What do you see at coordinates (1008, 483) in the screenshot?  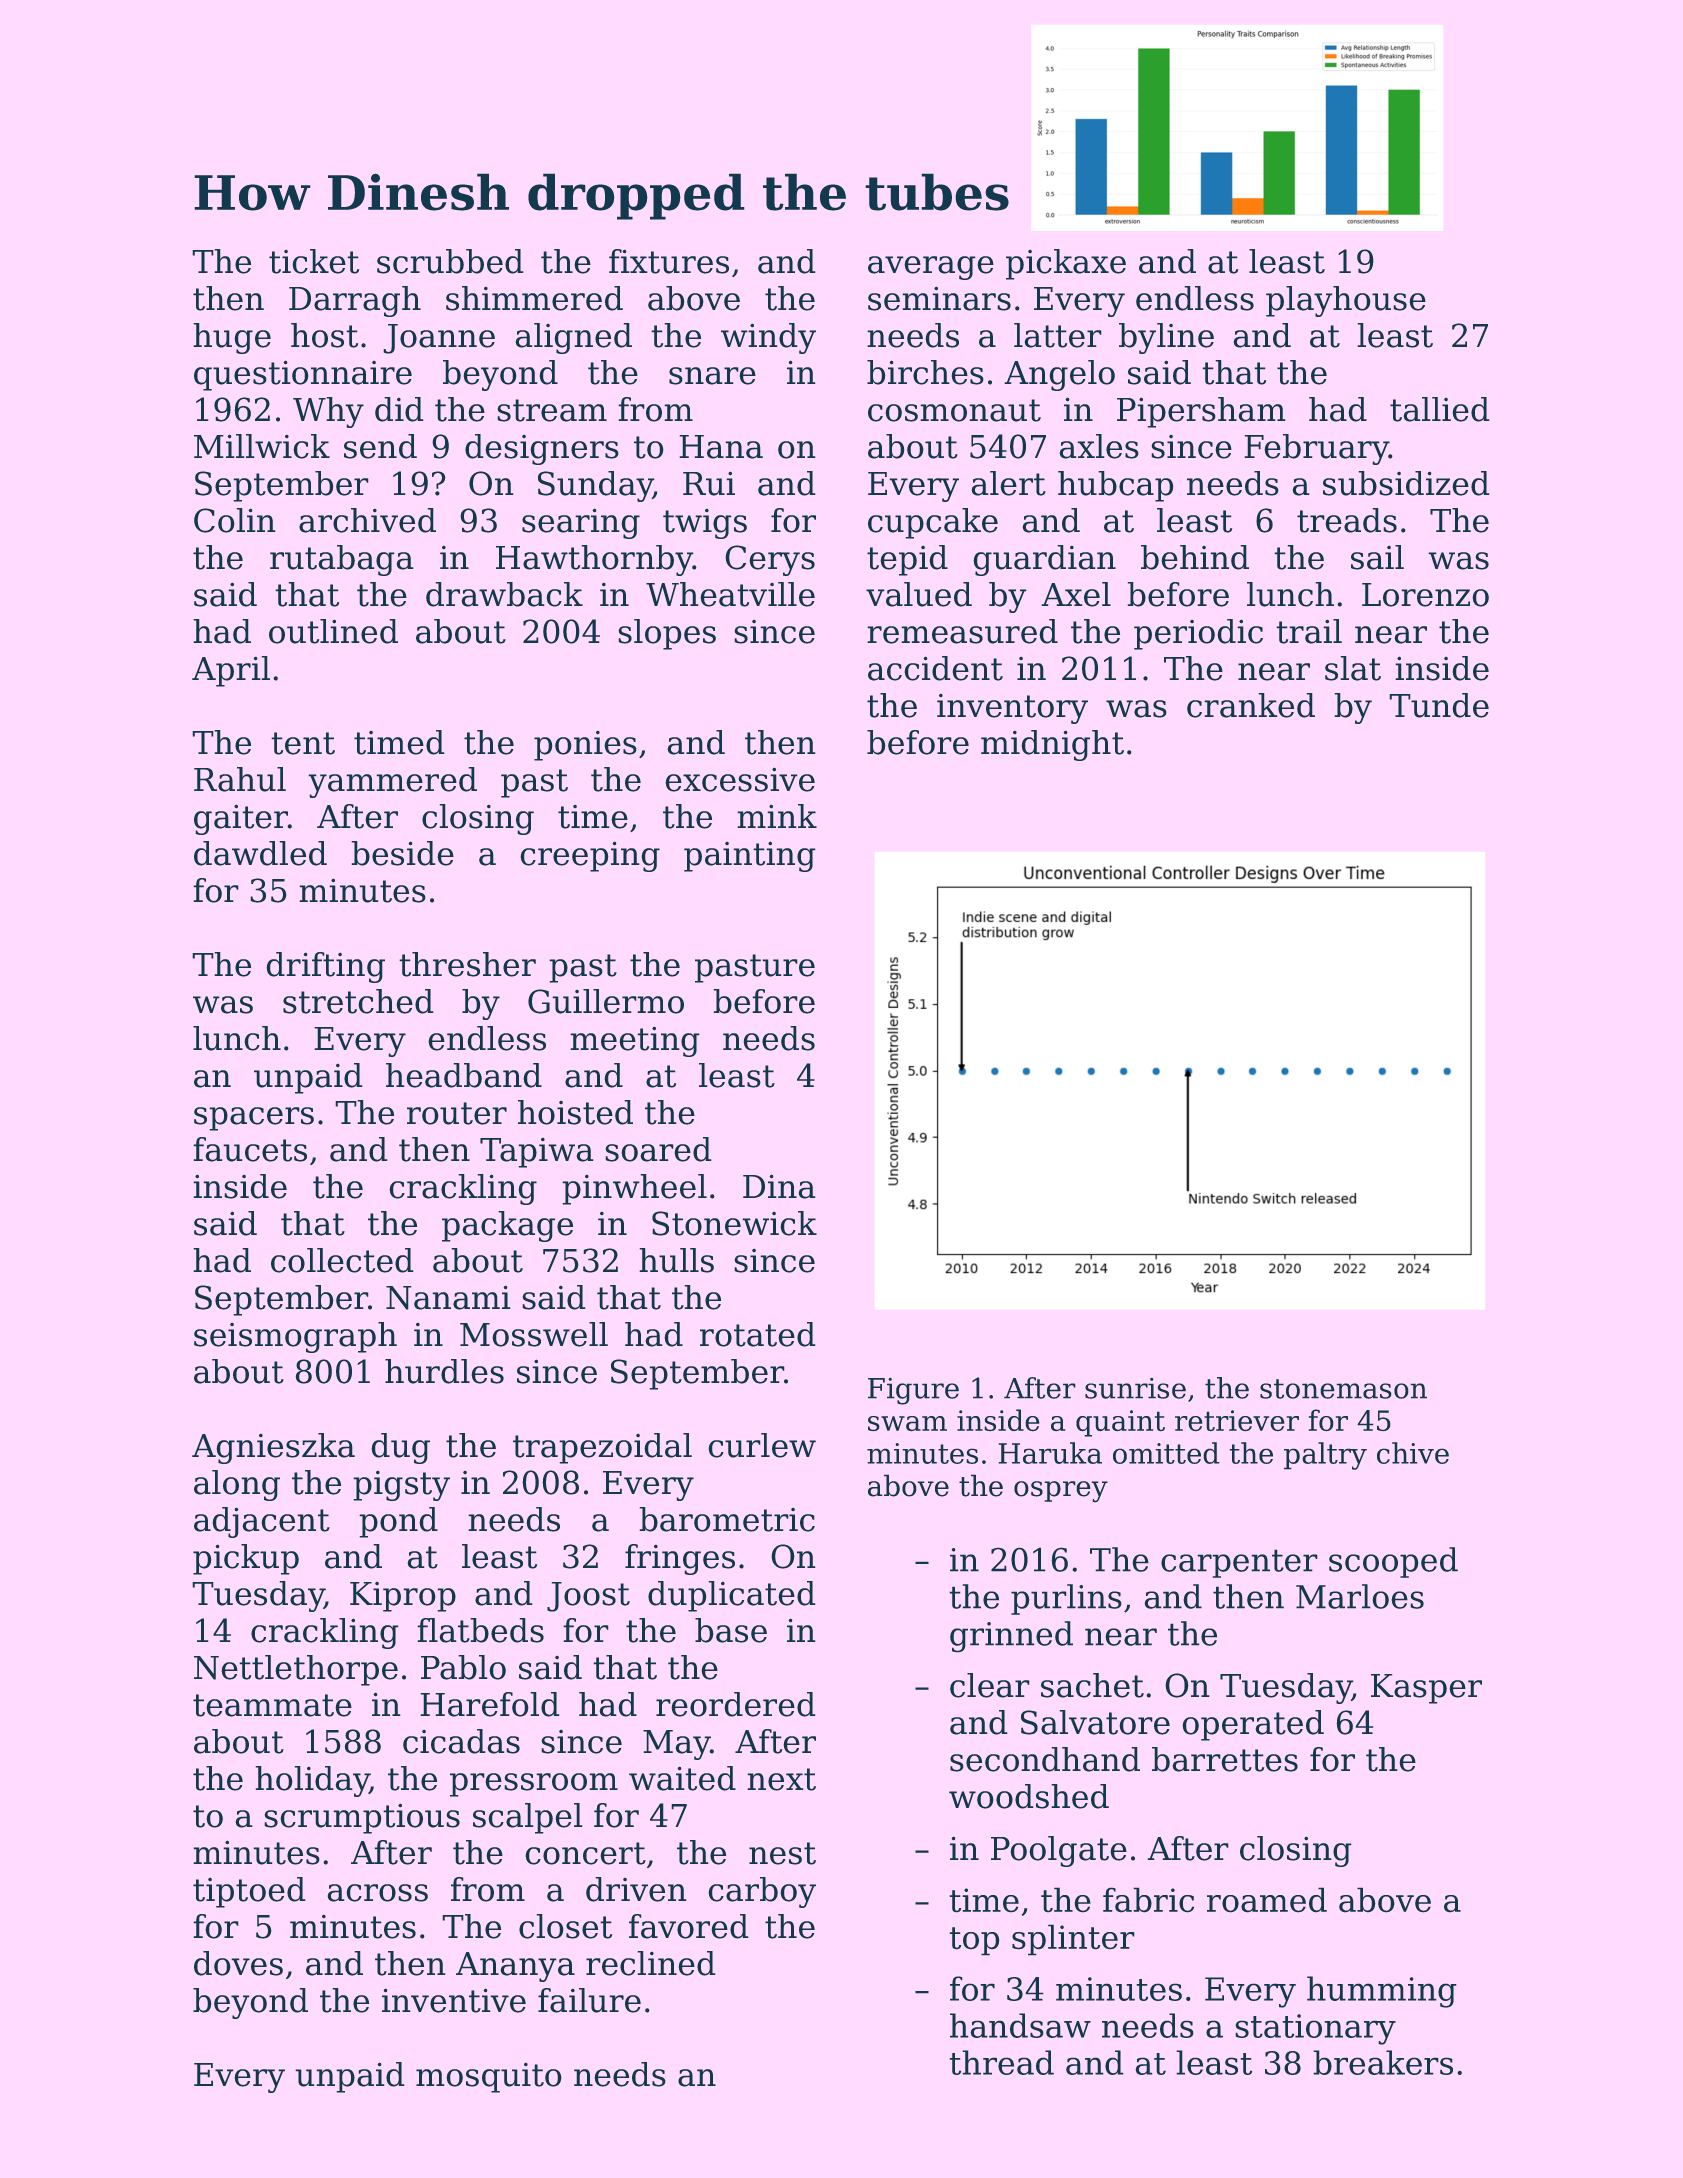 I see `alert` at bounding box center [1008, 483].
